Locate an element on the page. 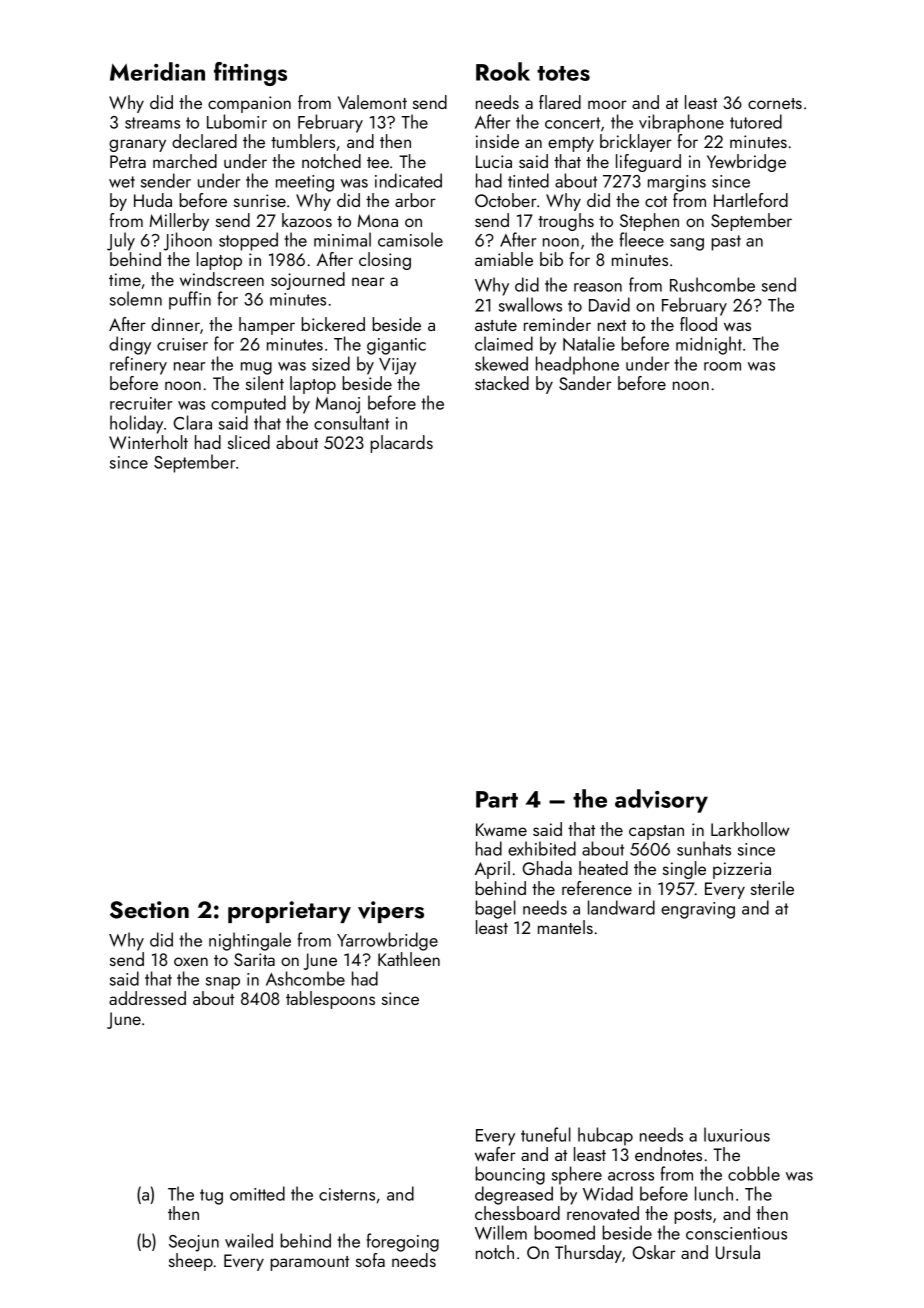 Image resolution: width=924 pixels, height=1308 pixels. sofa is located at coordinates (370, 1260).
